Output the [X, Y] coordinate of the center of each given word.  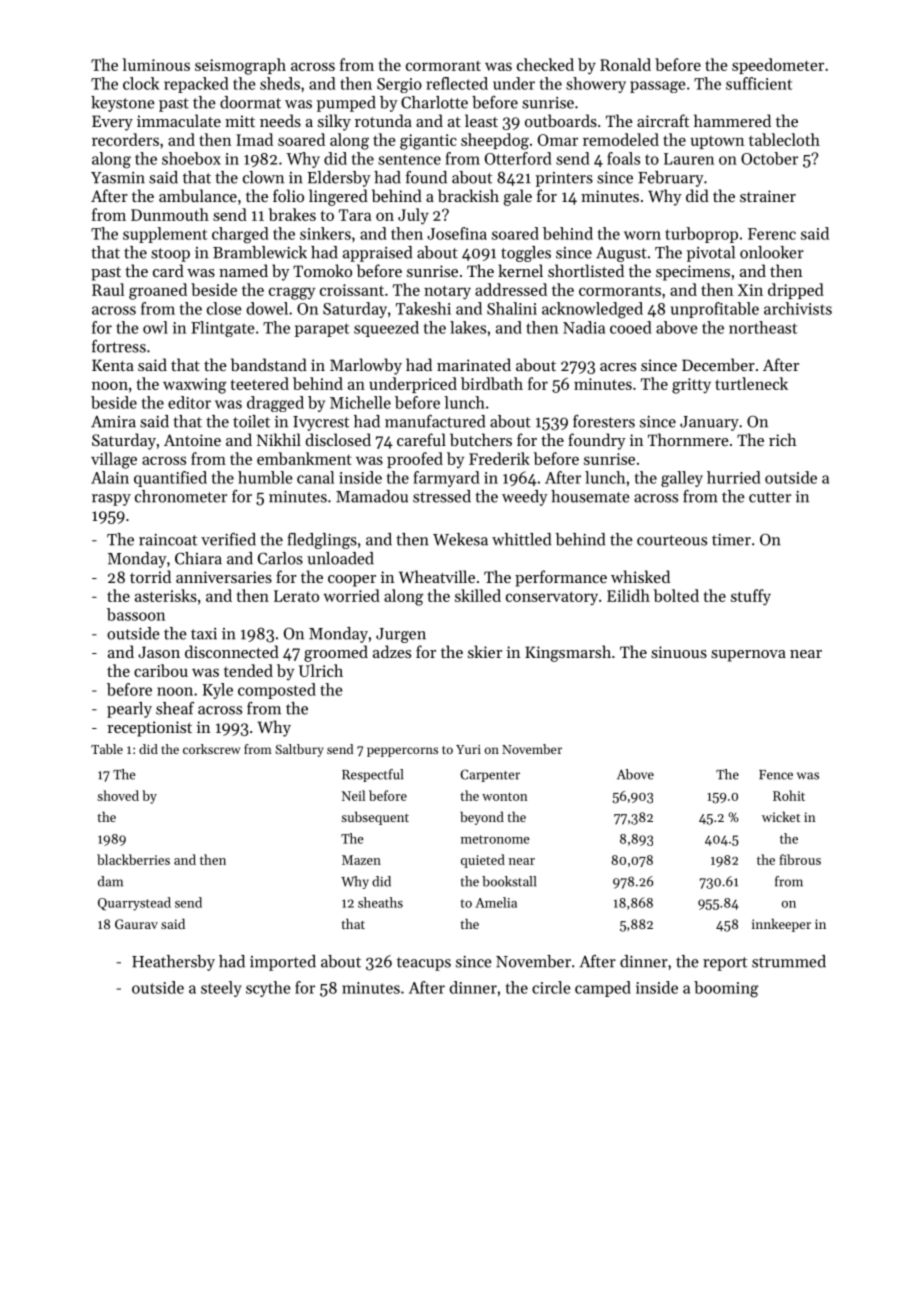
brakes [292, 214]
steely [221, 989]
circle [551, 987]
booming [726, 989]
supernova [748, 656]
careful [421, 439]
